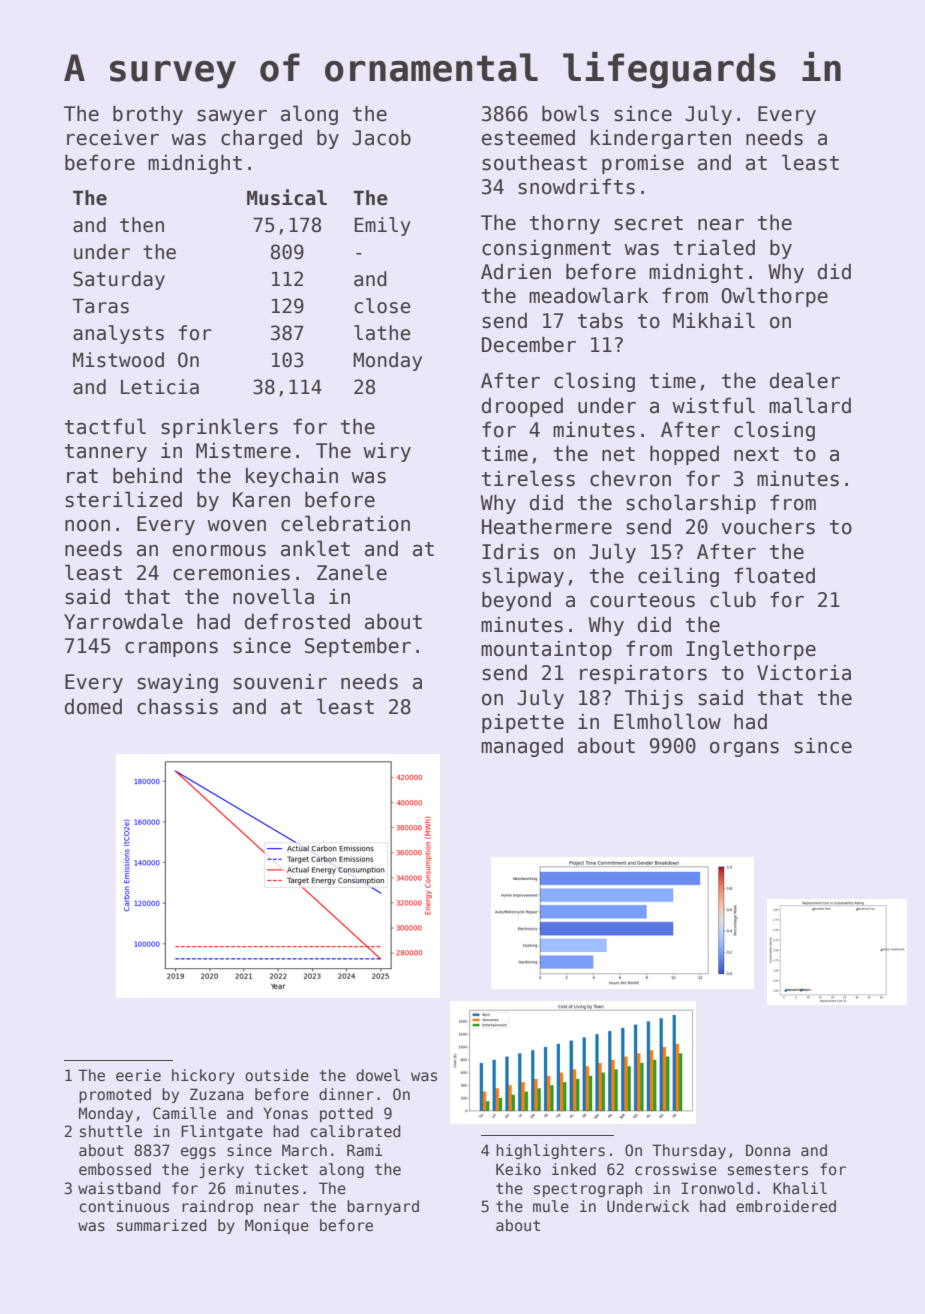  Describe the element at coordinates (678, 577) in the screenshot. I see `ceiling` at that location.
